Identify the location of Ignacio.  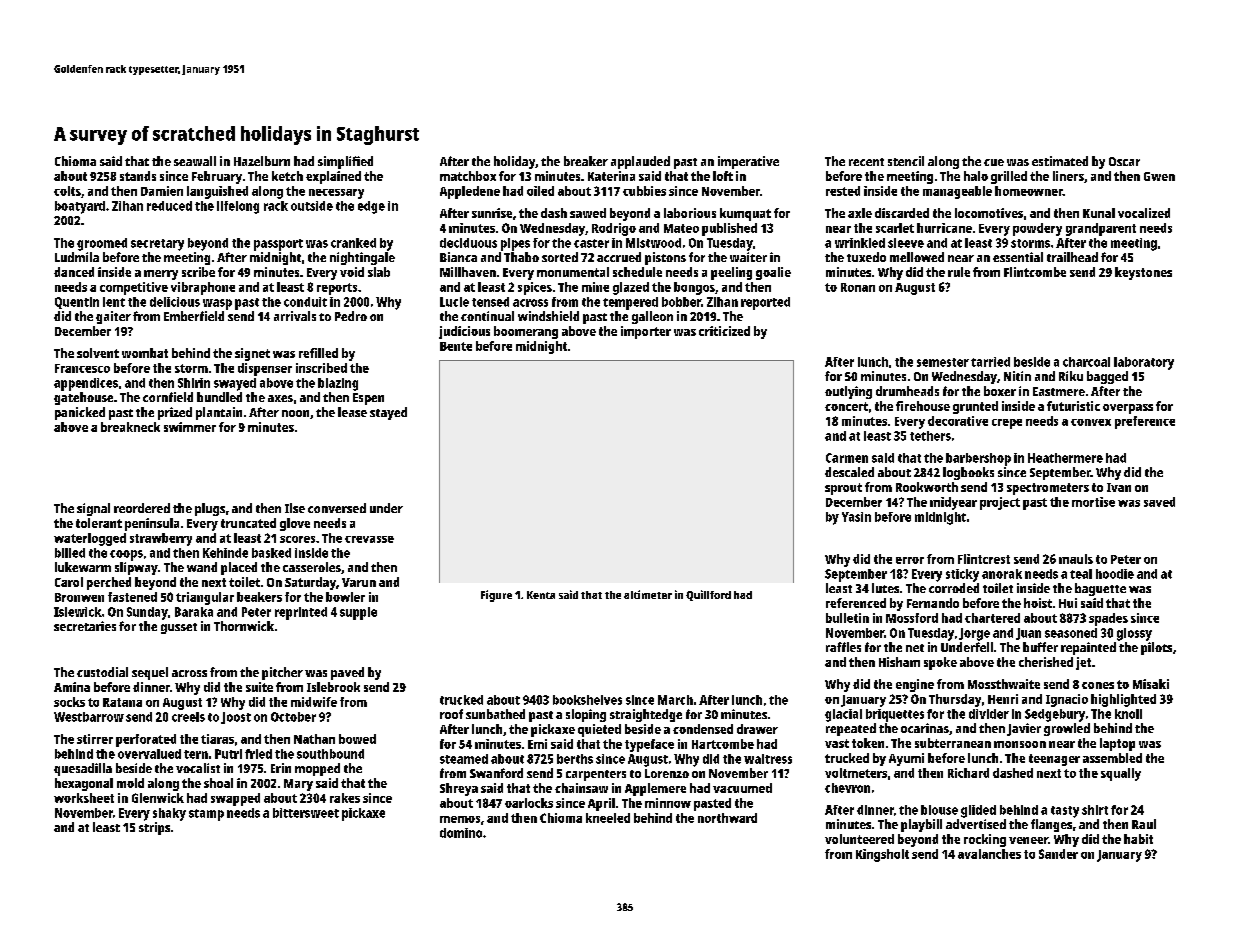
(1067, 700).
